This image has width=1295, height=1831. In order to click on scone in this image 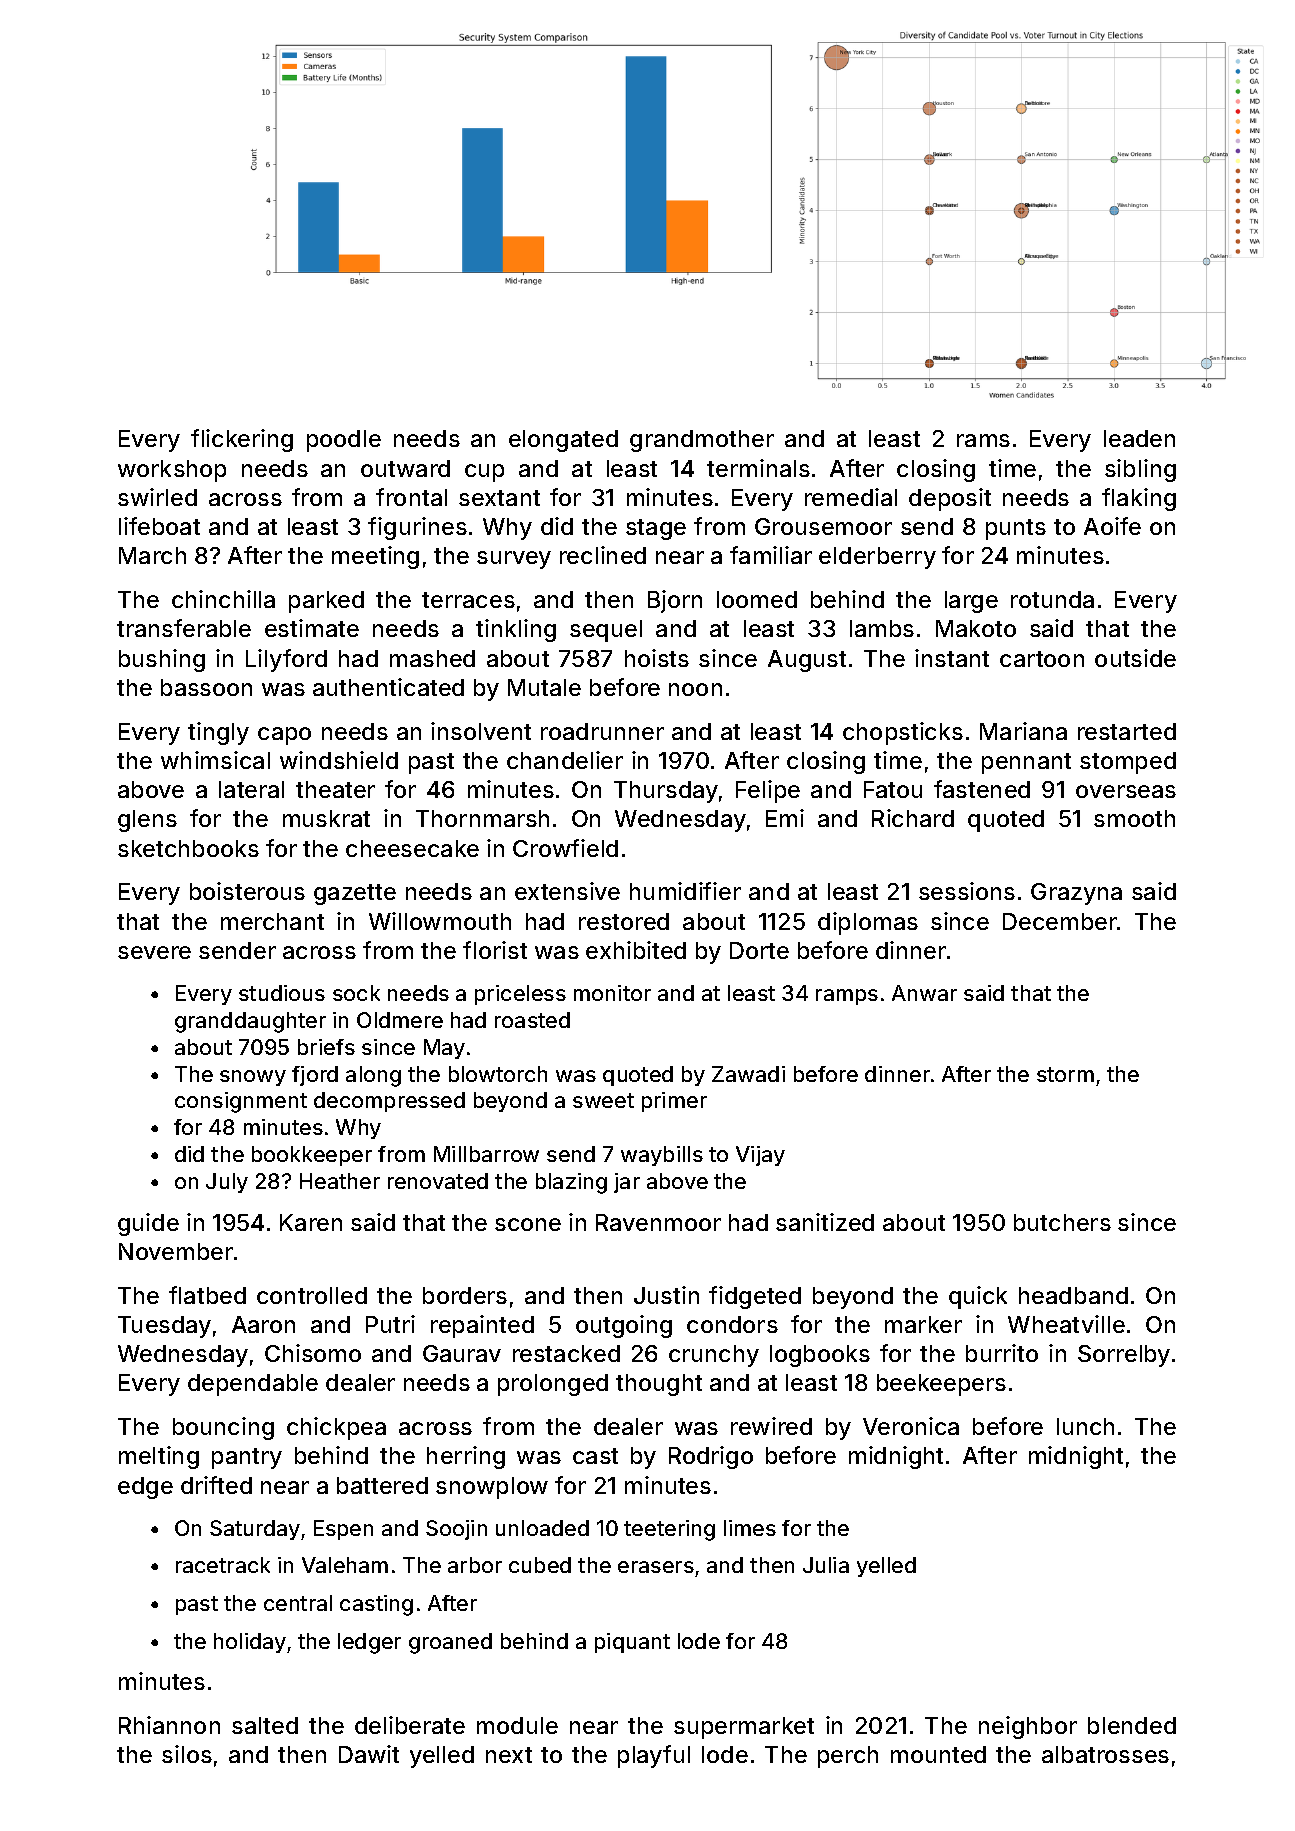, I will do `click(528, 1224)`.
